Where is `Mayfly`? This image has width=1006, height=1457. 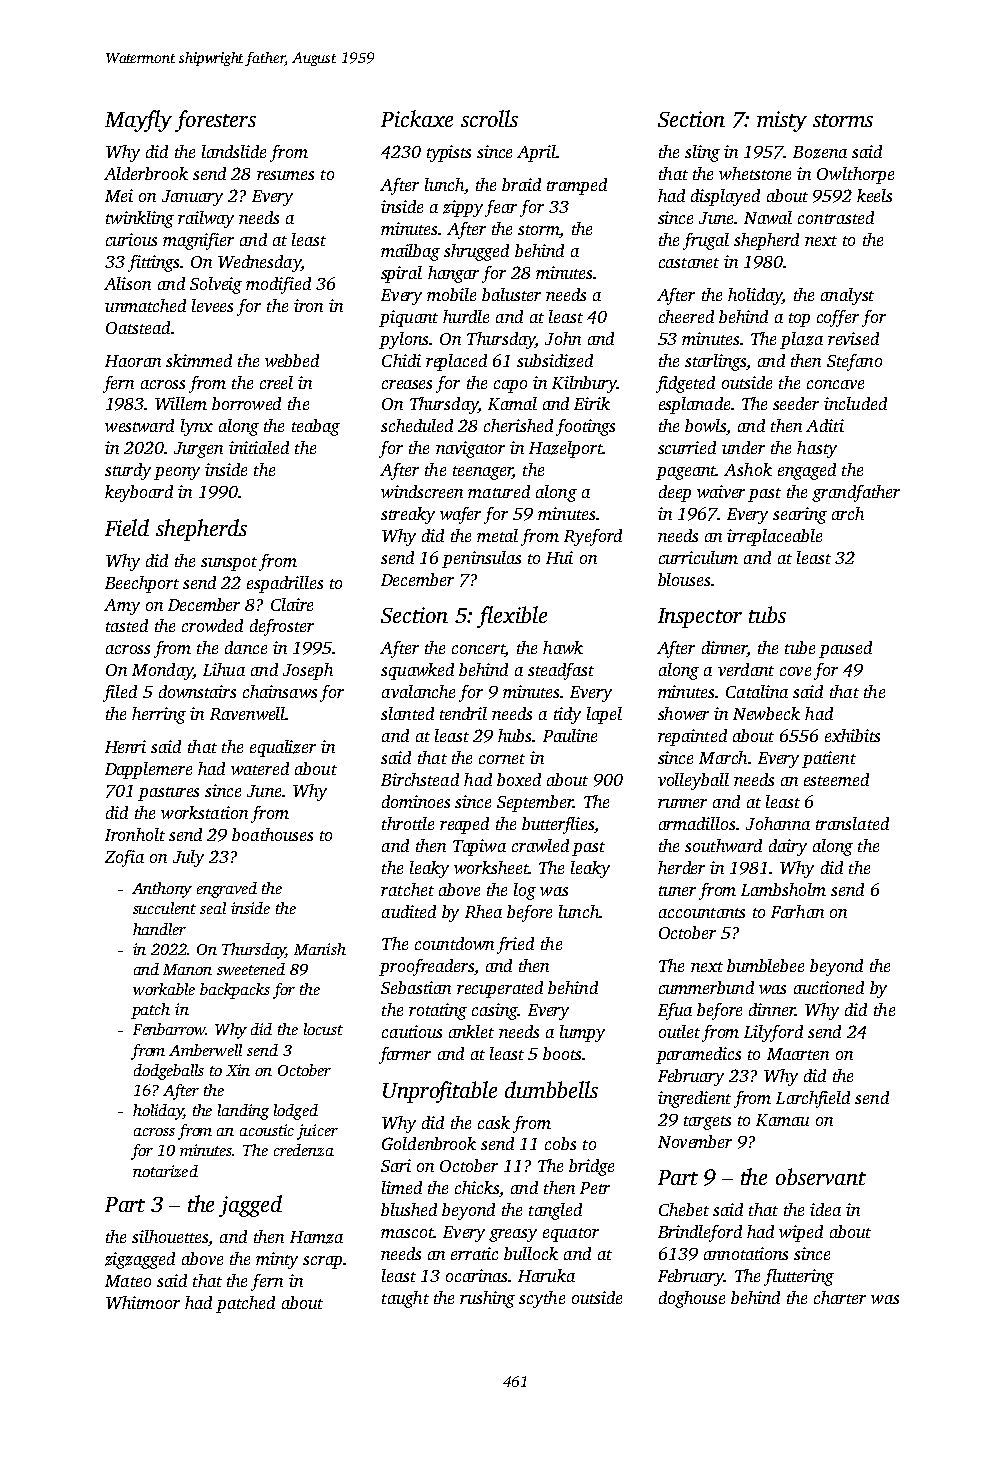
Mayfly is located at coordinates (138, 121).
